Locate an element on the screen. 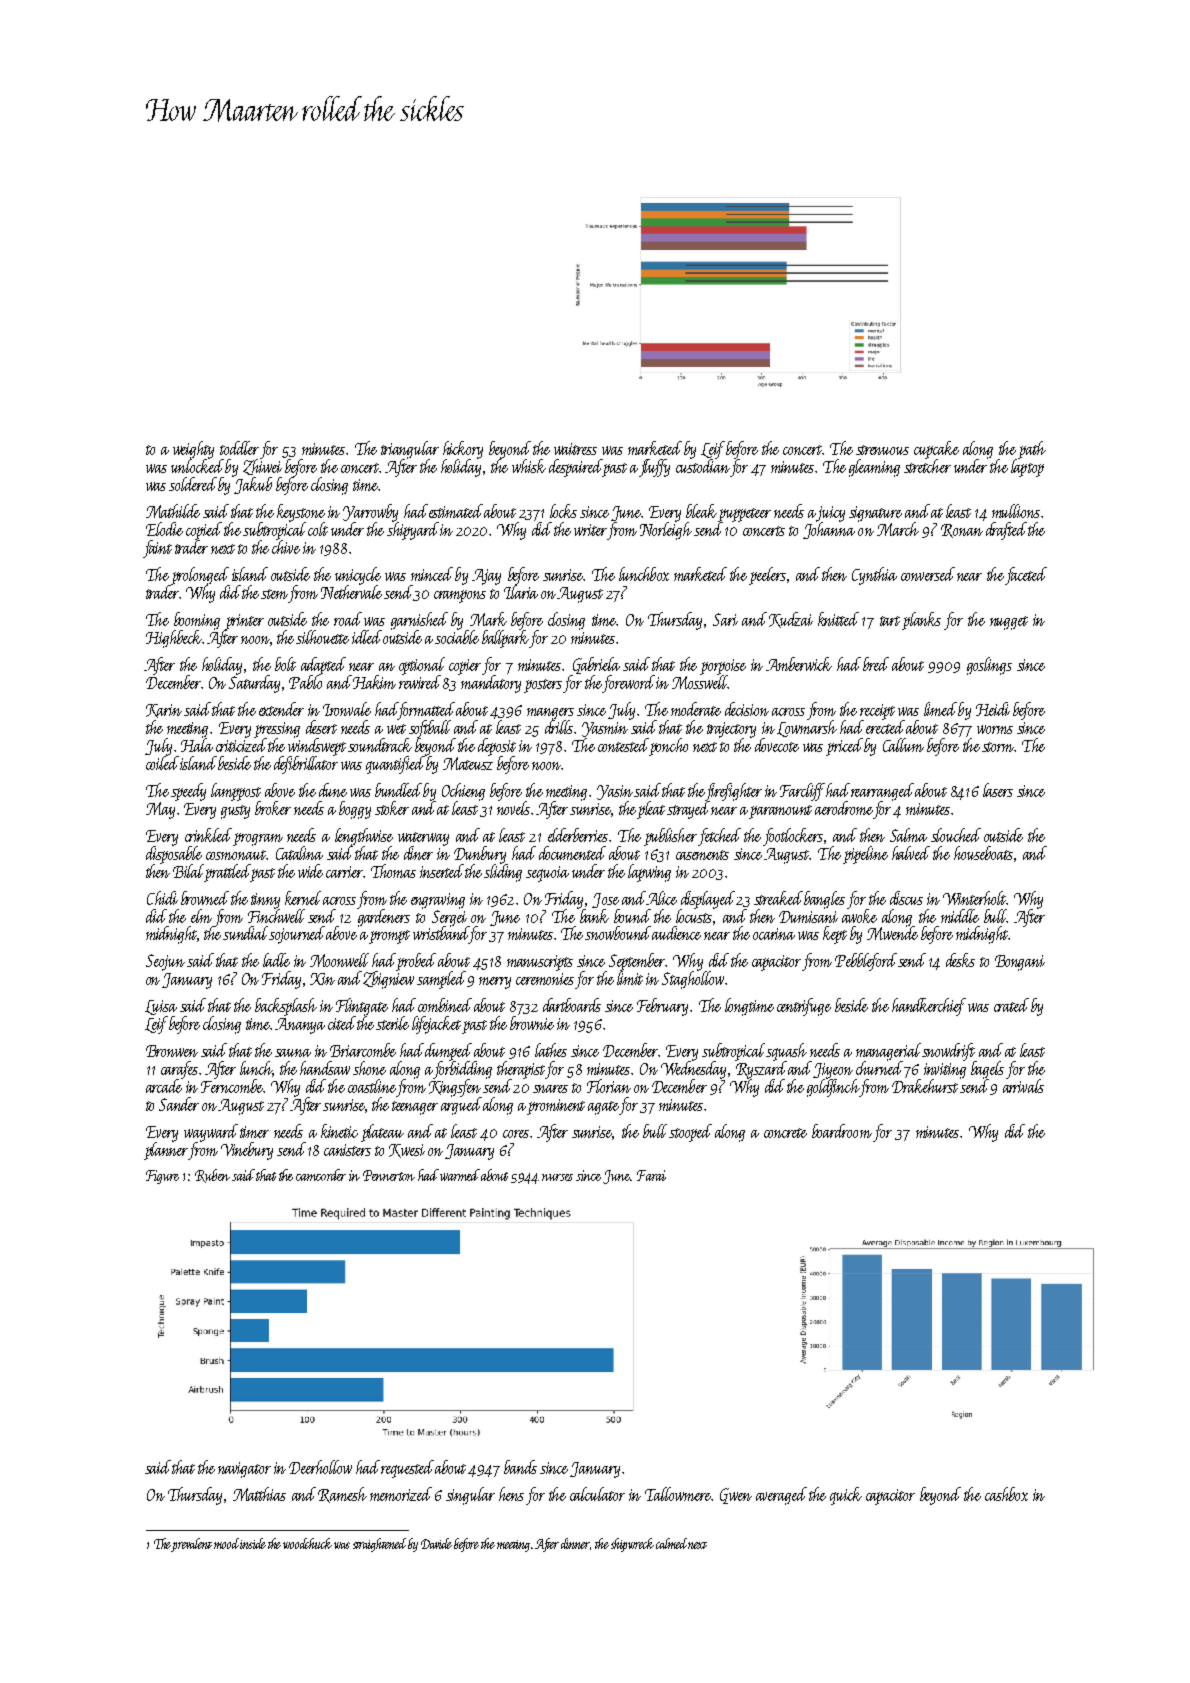 The height and width of the screenshot is (1683, 1190). Zhiwei is located at coordinates (262, 467).
